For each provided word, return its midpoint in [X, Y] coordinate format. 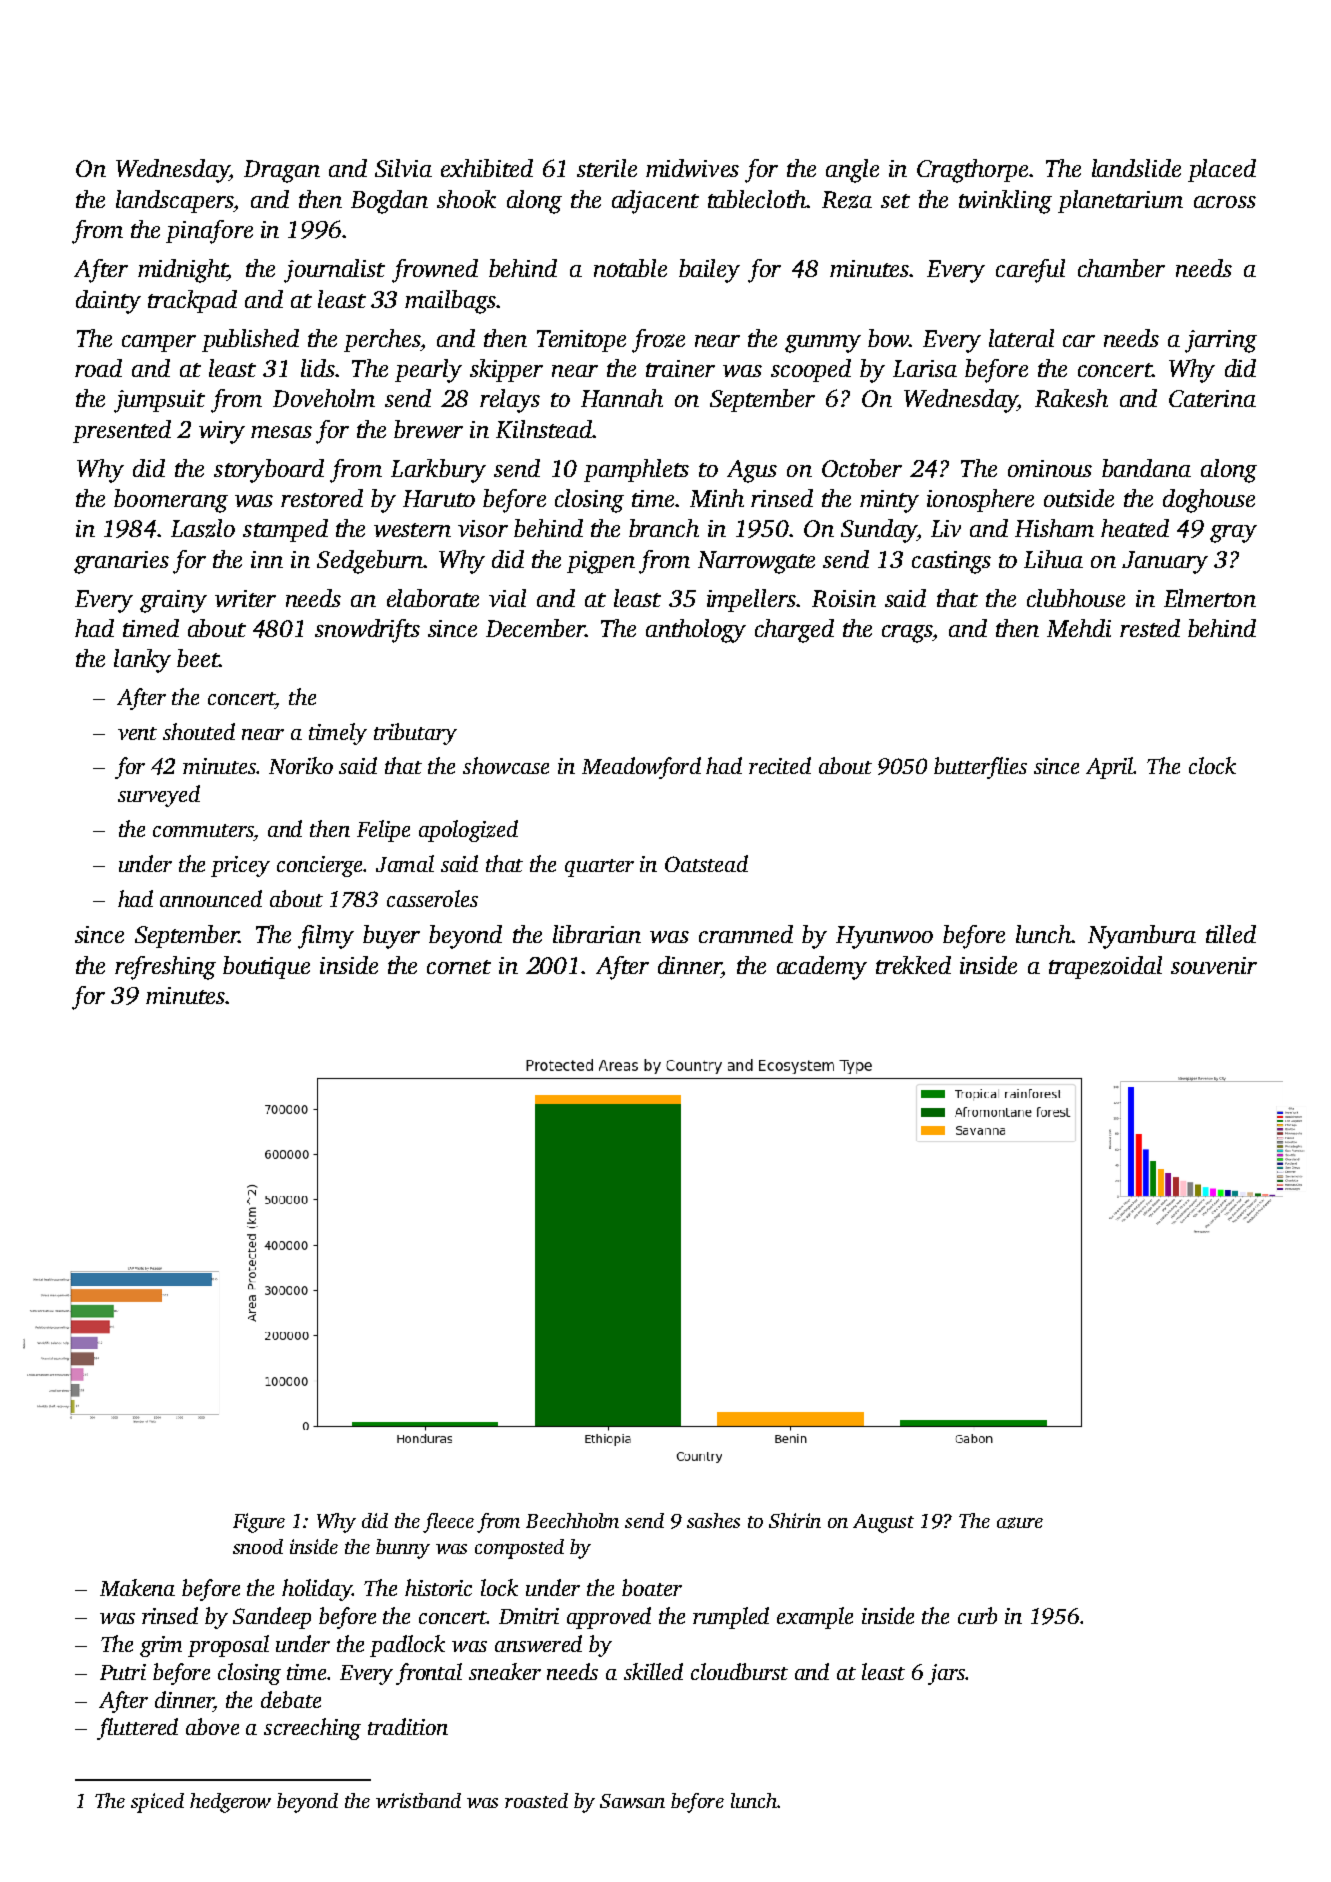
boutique [266, 967]
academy [822, 968]
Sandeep [272, 1618]
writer [245, 598]
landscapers [174, 201]
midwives [692, 168]
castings [951, 562]
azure [1020, 1523]
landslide [1136, 168]
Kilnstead [544, 429]
